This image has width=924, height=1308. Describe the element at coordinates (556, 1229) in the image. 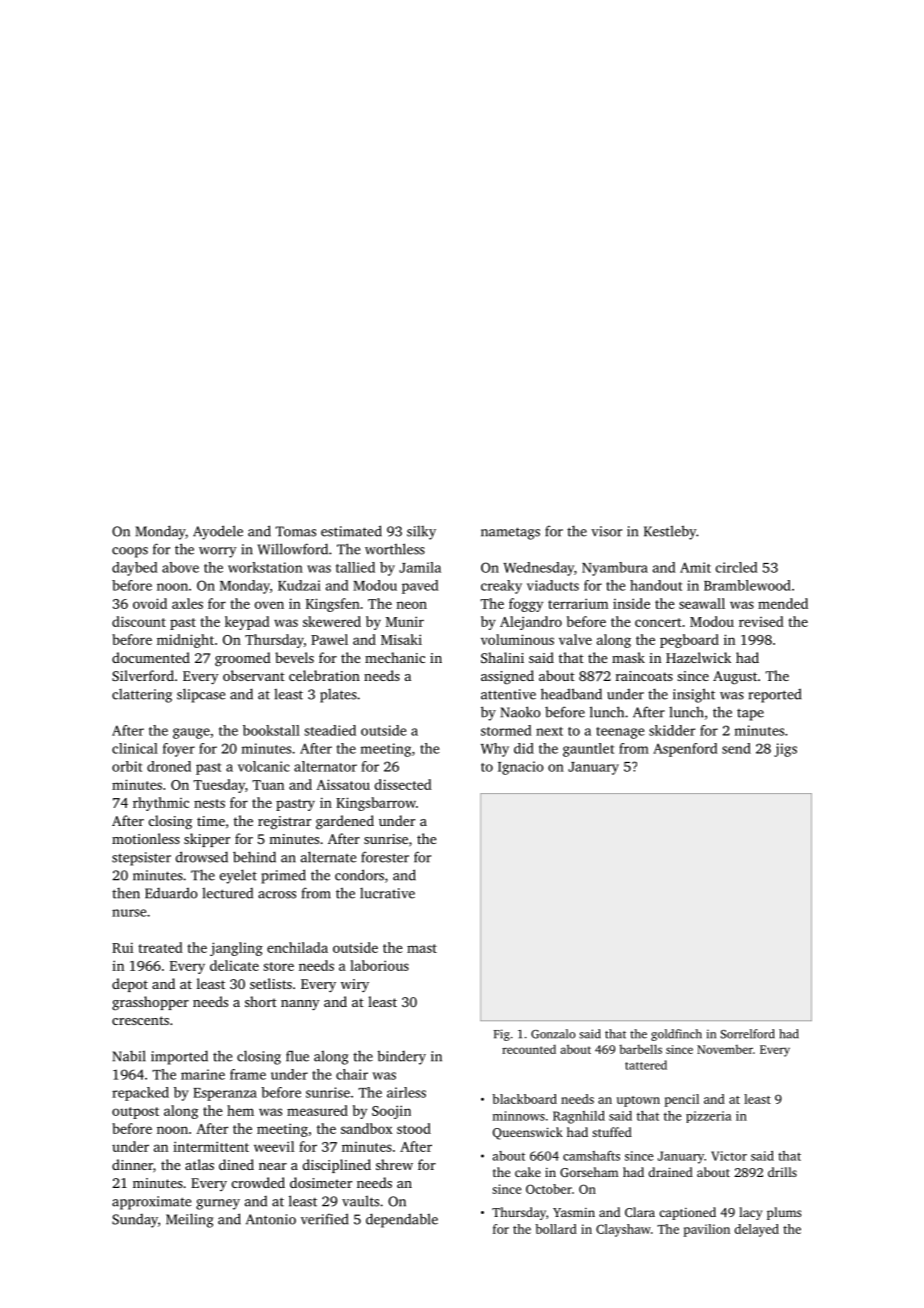

I see `bollard` at that location.
